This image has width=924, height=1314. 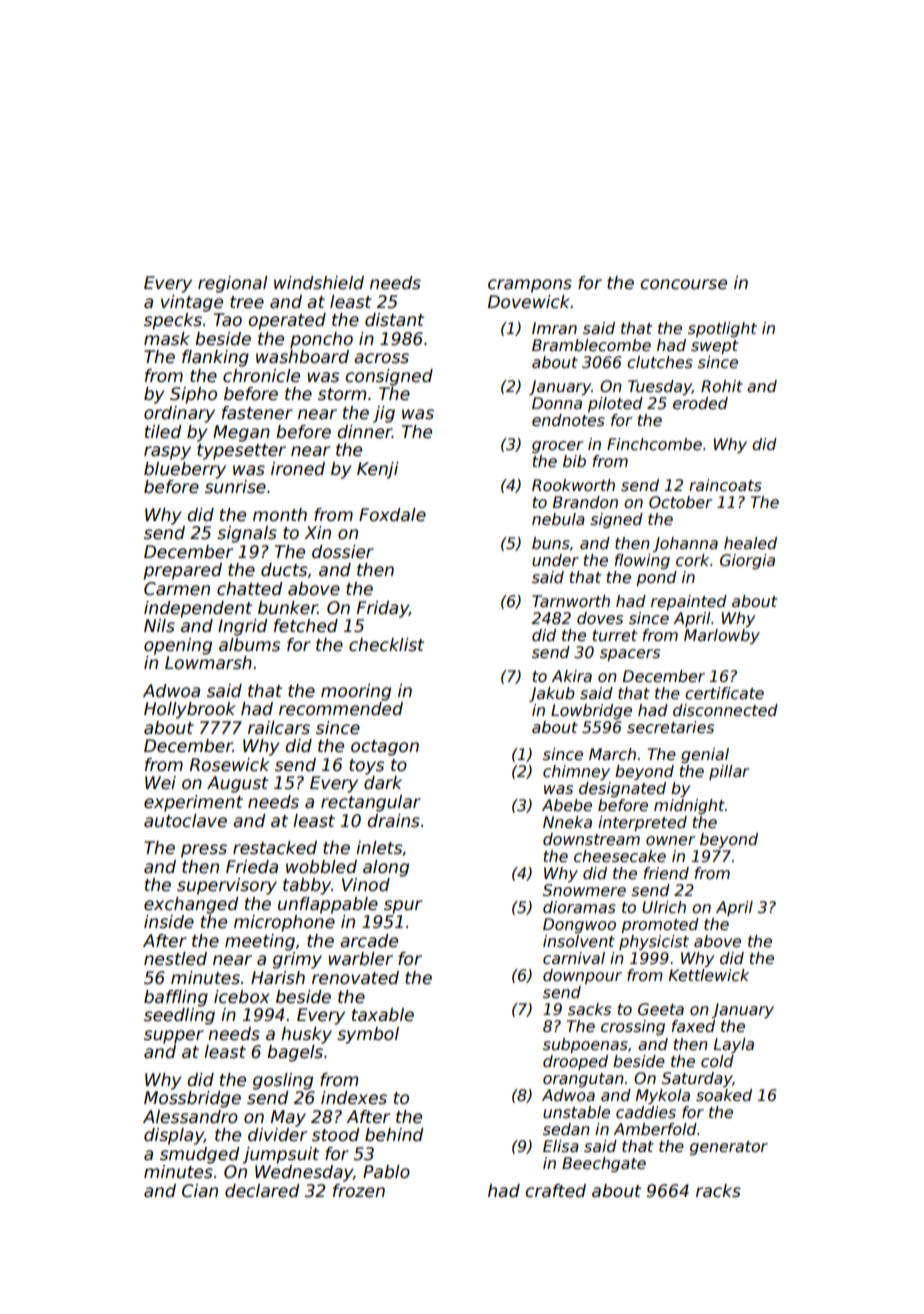 I want to click on windshield, so click(x=319, y=283).
